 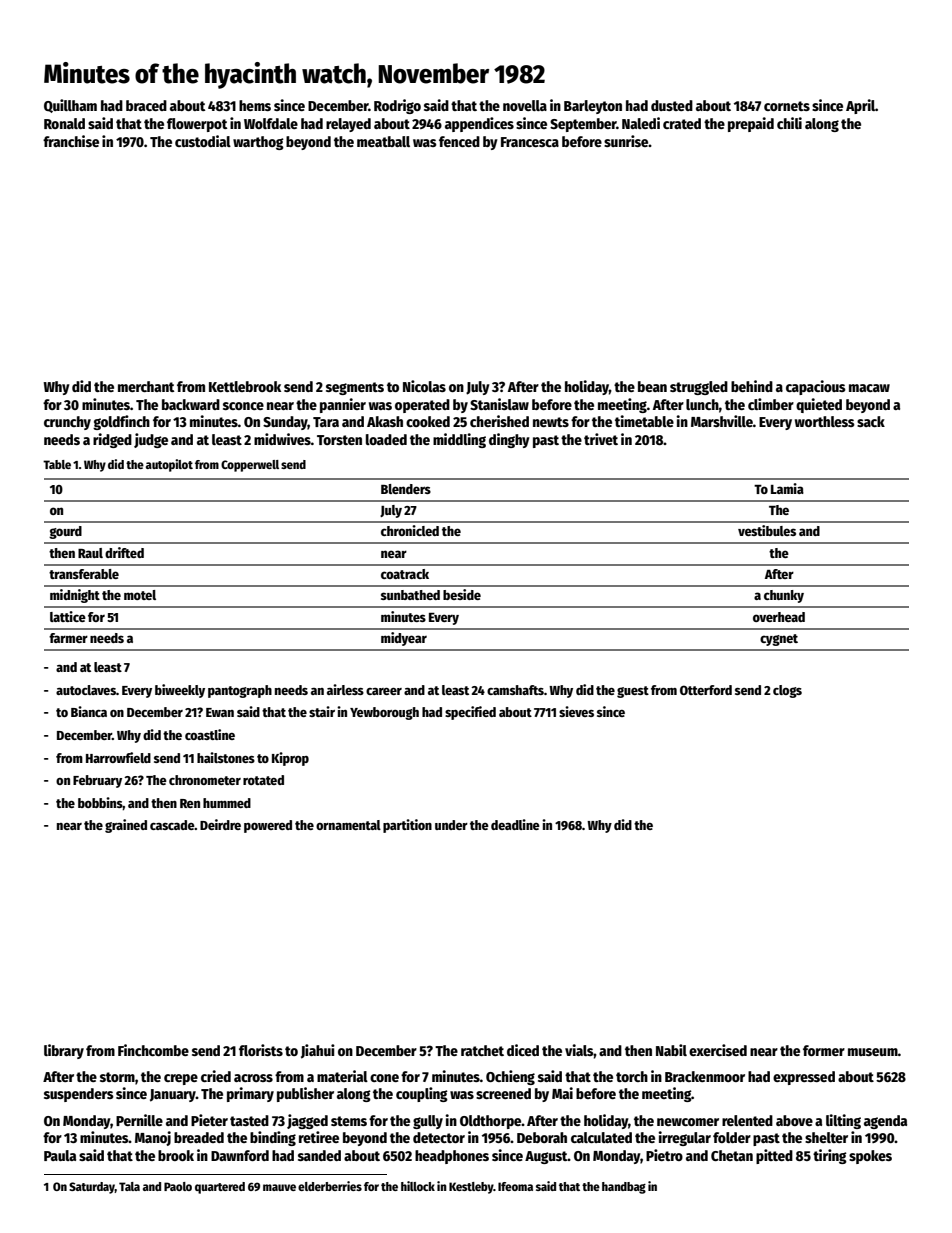 What do you see at coordinates (470, 713) in the page?
I see `specified` at bounding box center [470, 713].
